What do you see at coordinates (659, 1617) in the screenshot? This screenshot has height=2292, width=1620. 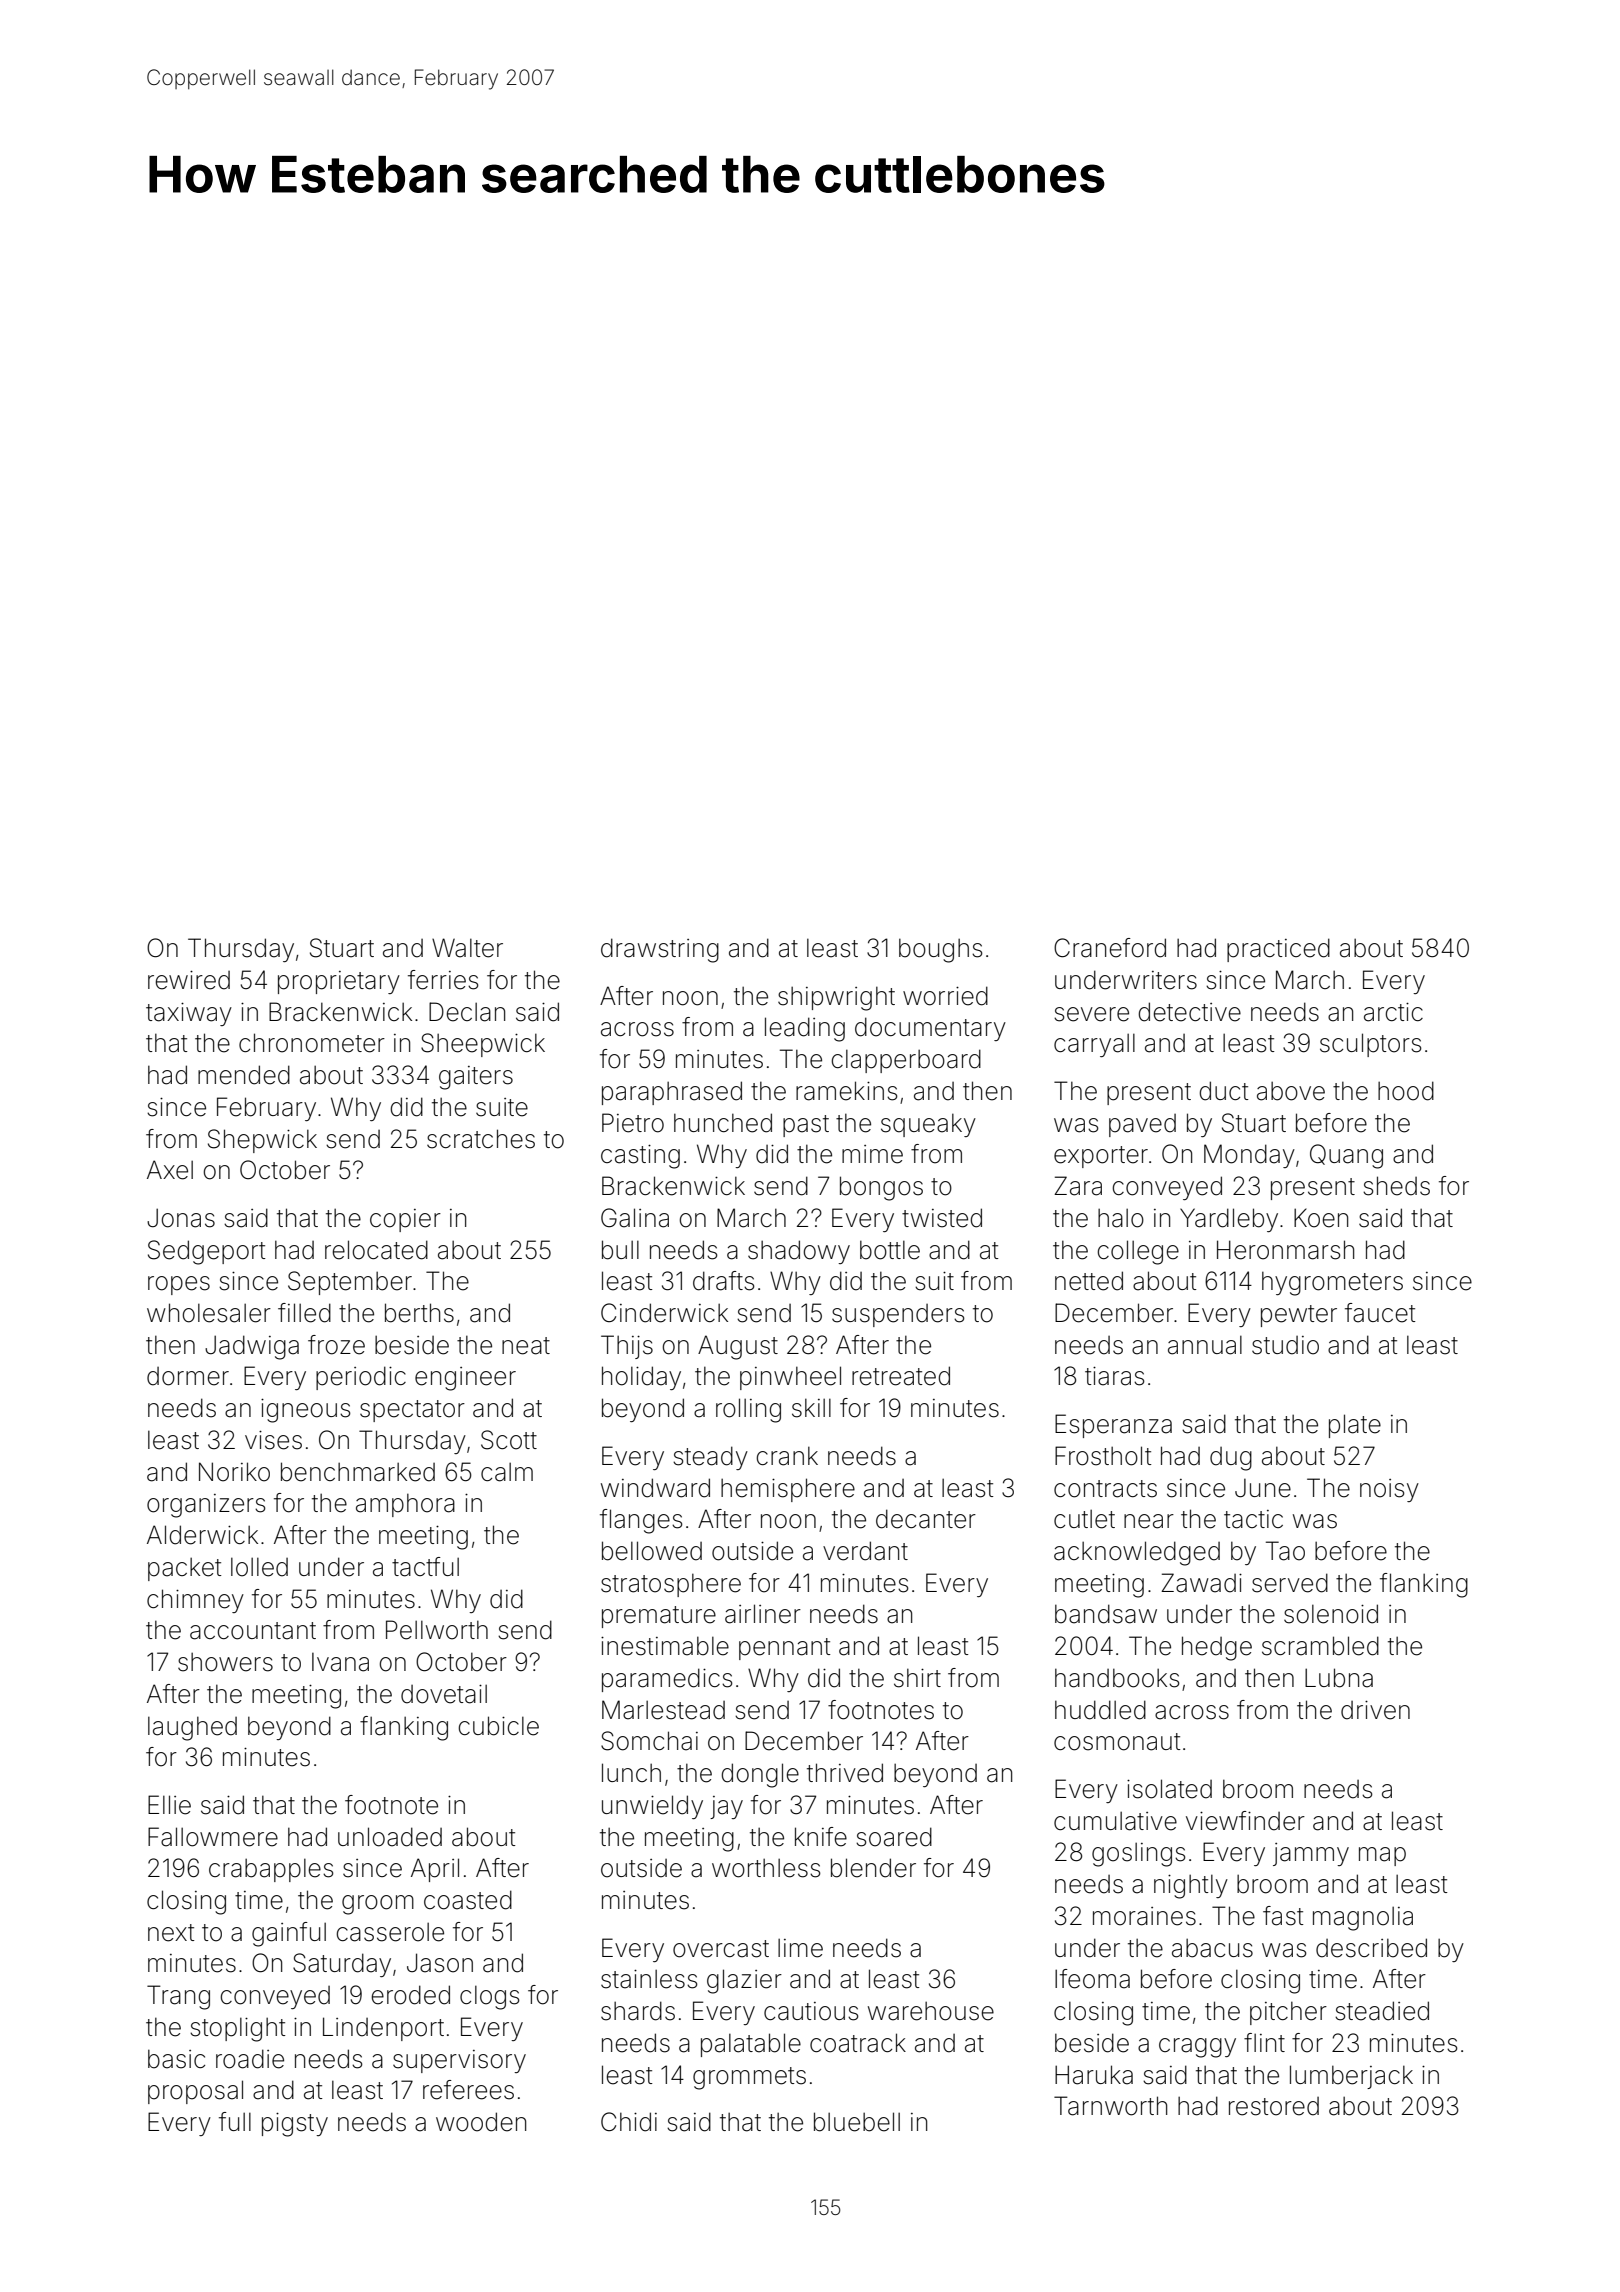 I see `premature` at bounding box center [659, 1617].
